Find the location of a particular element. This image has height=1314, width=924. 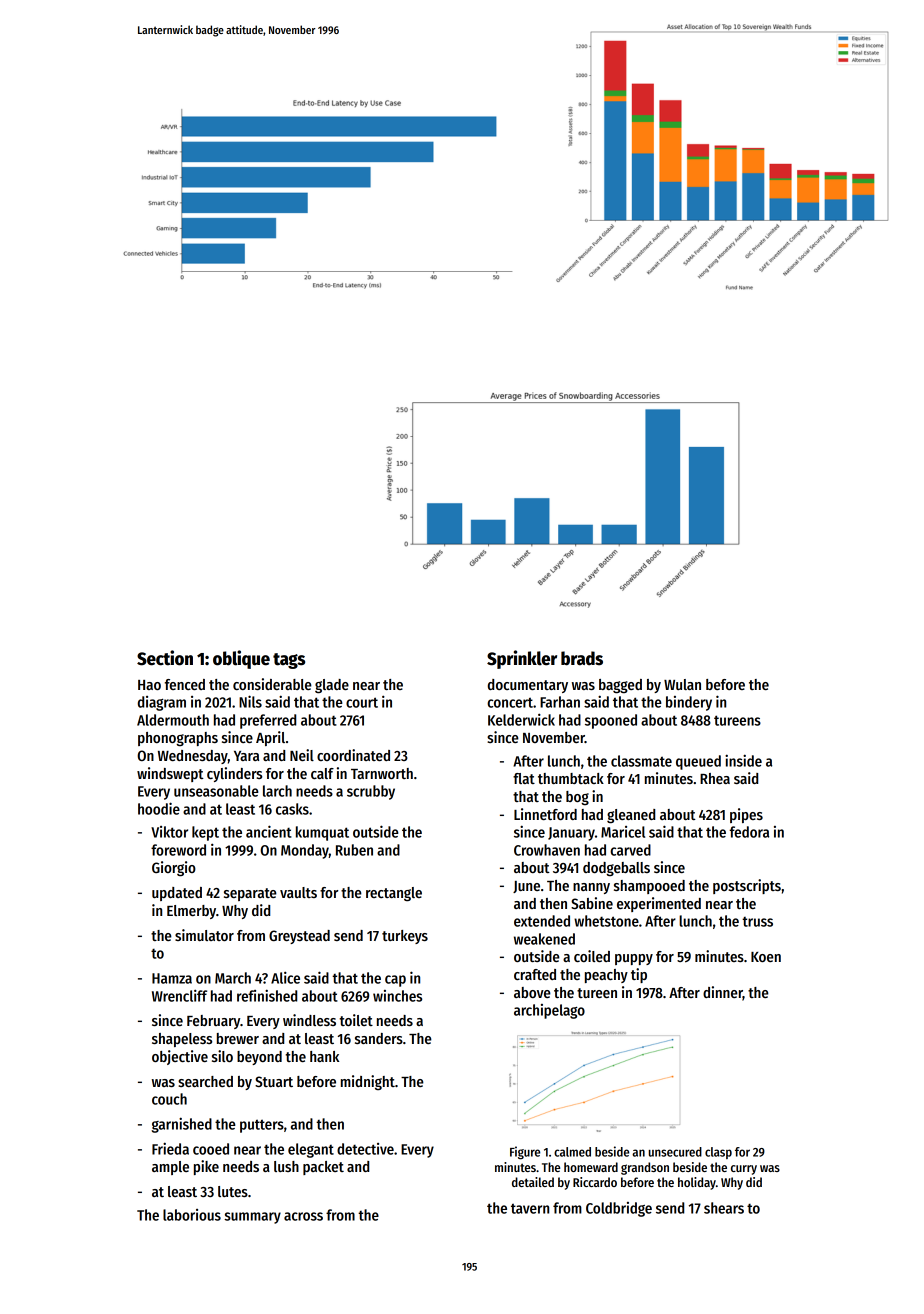

Sprinkler is located at coordinates (522, 659).
